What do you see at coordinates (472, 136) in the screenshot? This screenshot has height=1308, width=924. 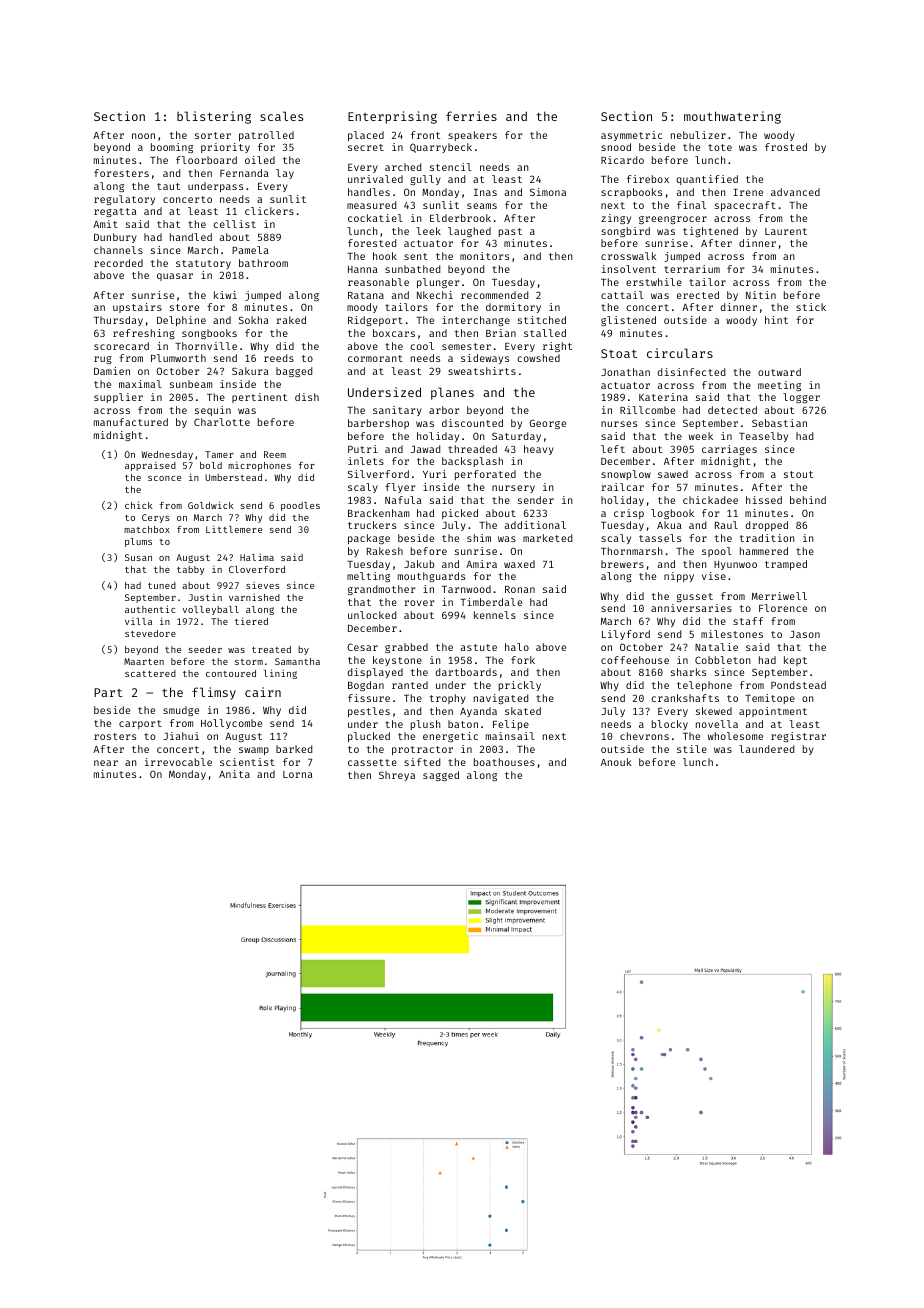 I see `speakers` at bounding box center [472, 136].
